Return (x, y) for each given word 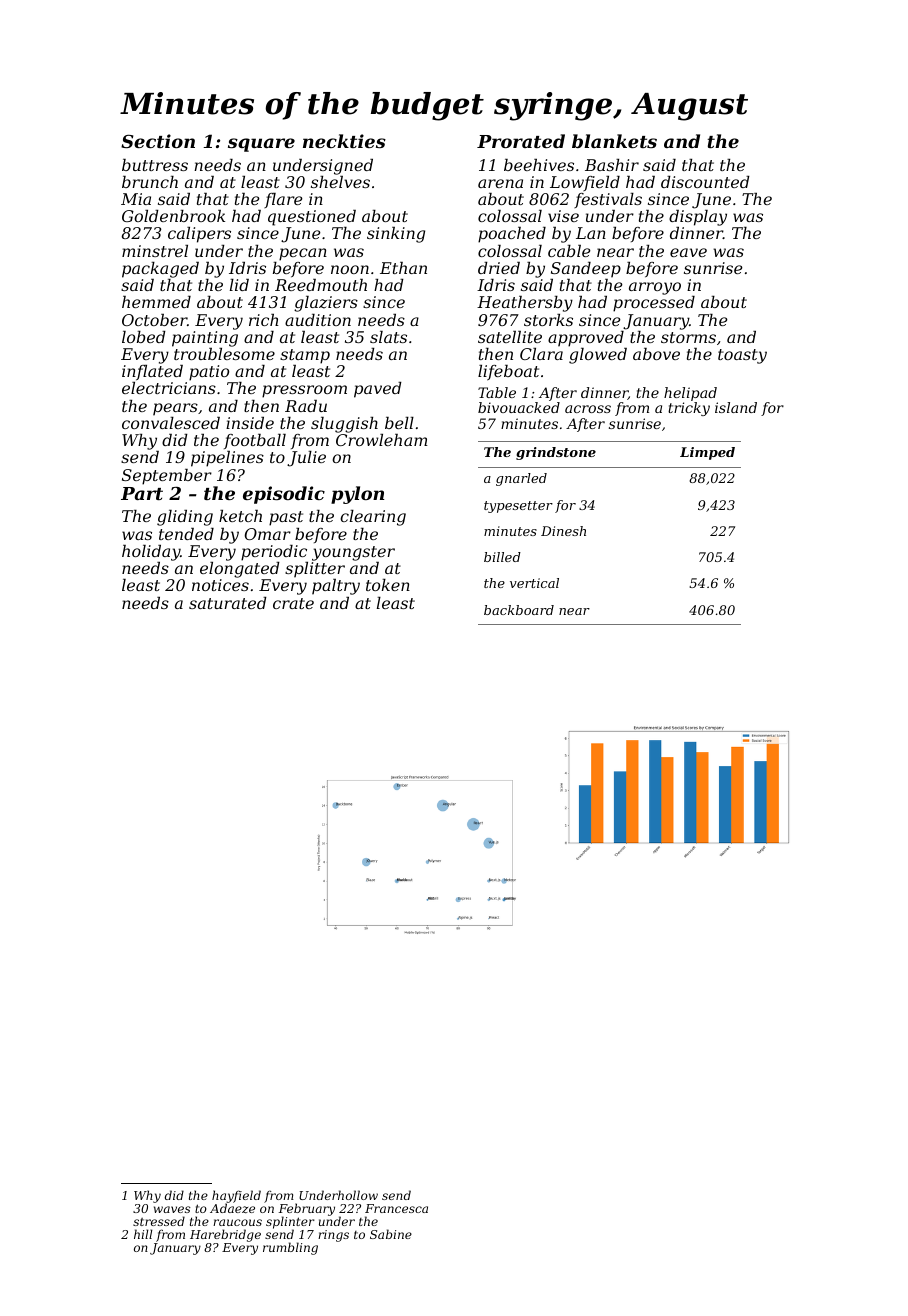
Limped (707, 453)
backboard (519, 610)
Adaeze (232, 1208)
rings (333, 1236)
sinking (396, 235)
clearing (373, 518)
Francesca (396, 1208)
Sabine (391, 1234)
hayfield (236, 1197)
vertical (534, 583)
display (698, 218)
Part (142, 493)
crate (293, 603)
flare (283, 200)
